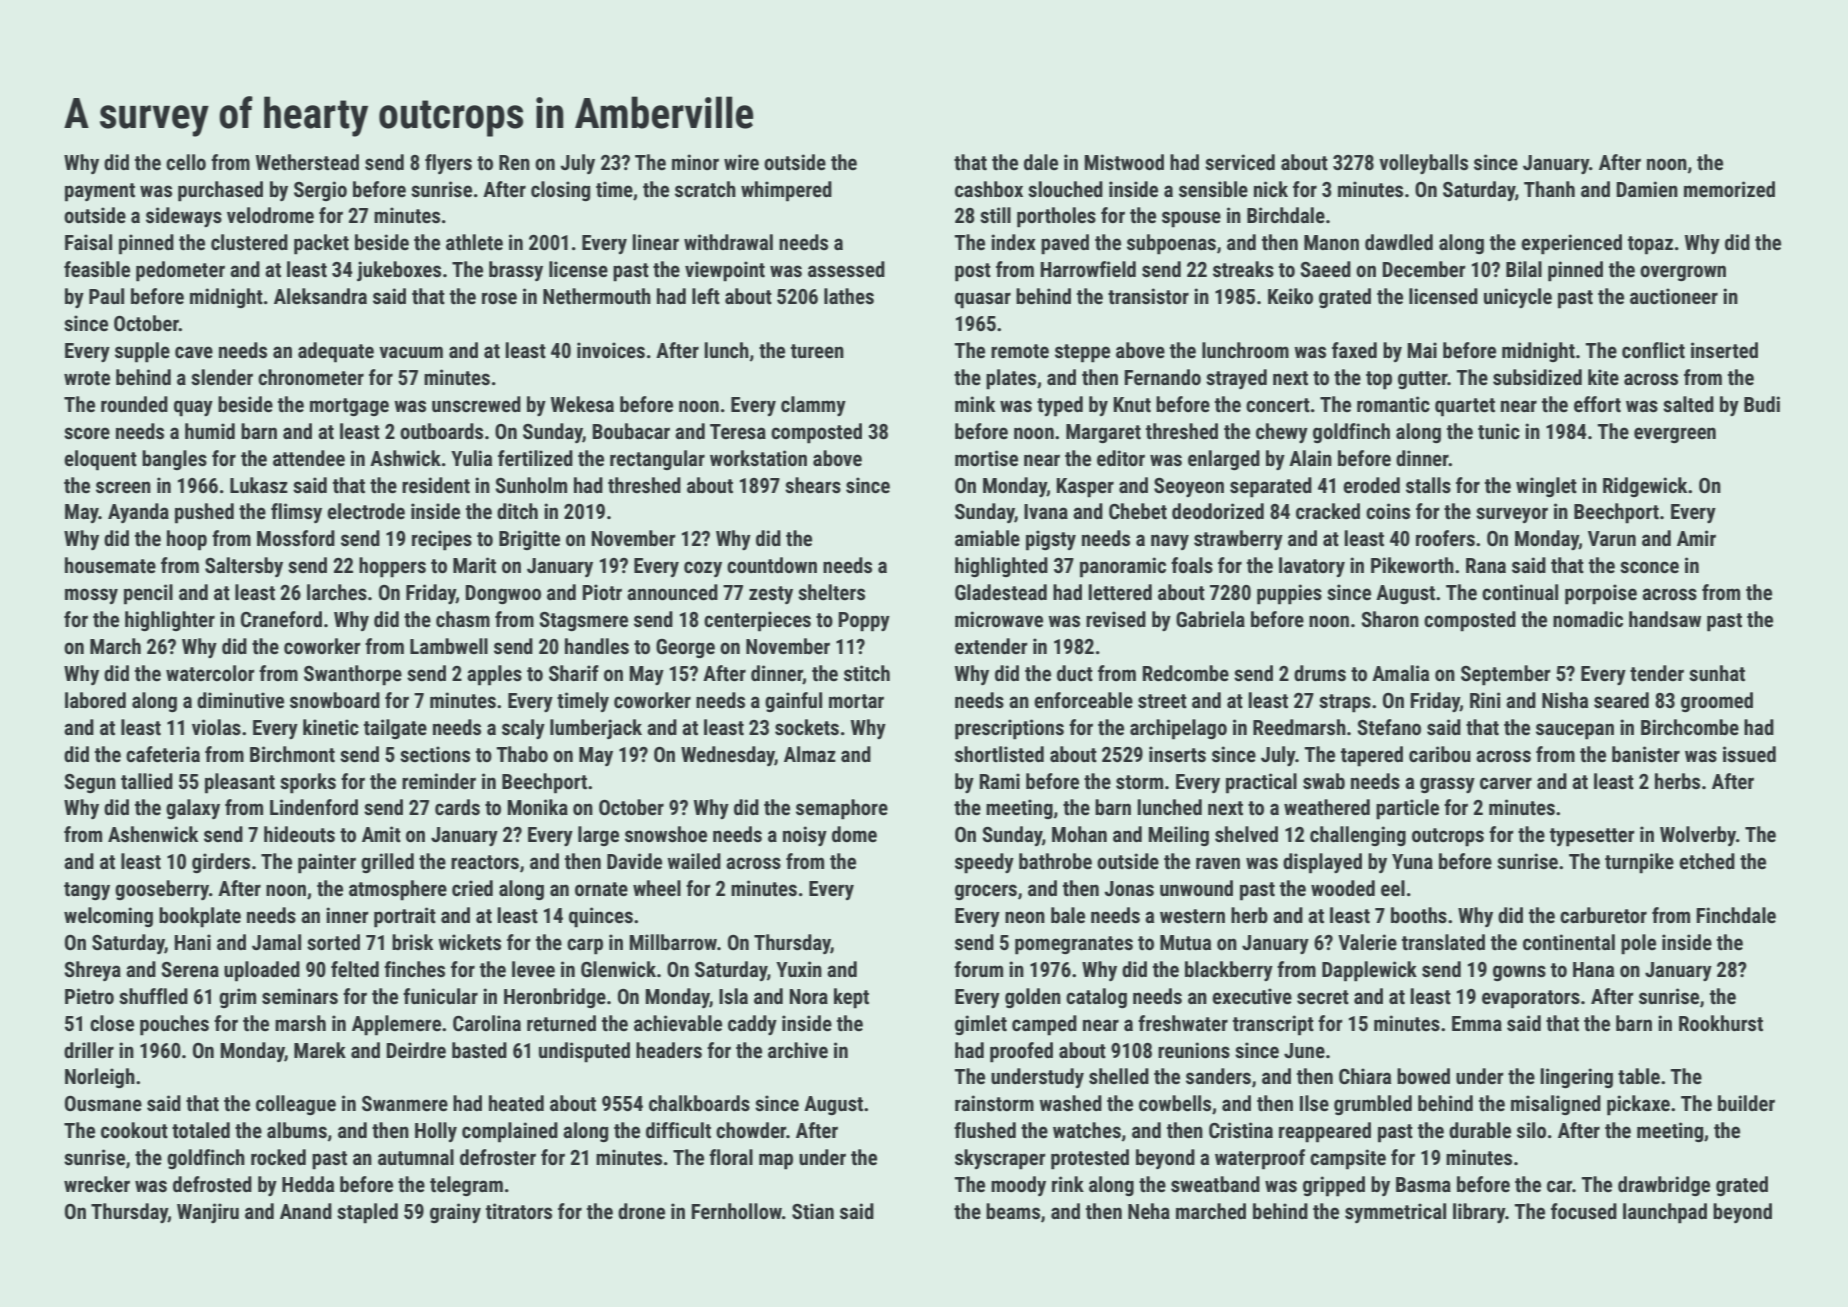 Image resolution: width=1848 pixels, height=1307 pixels. What do you see at coordinates (1423, 164) in the screenshot?
I see `volleyballs` at bounding box center [1423, 164].
